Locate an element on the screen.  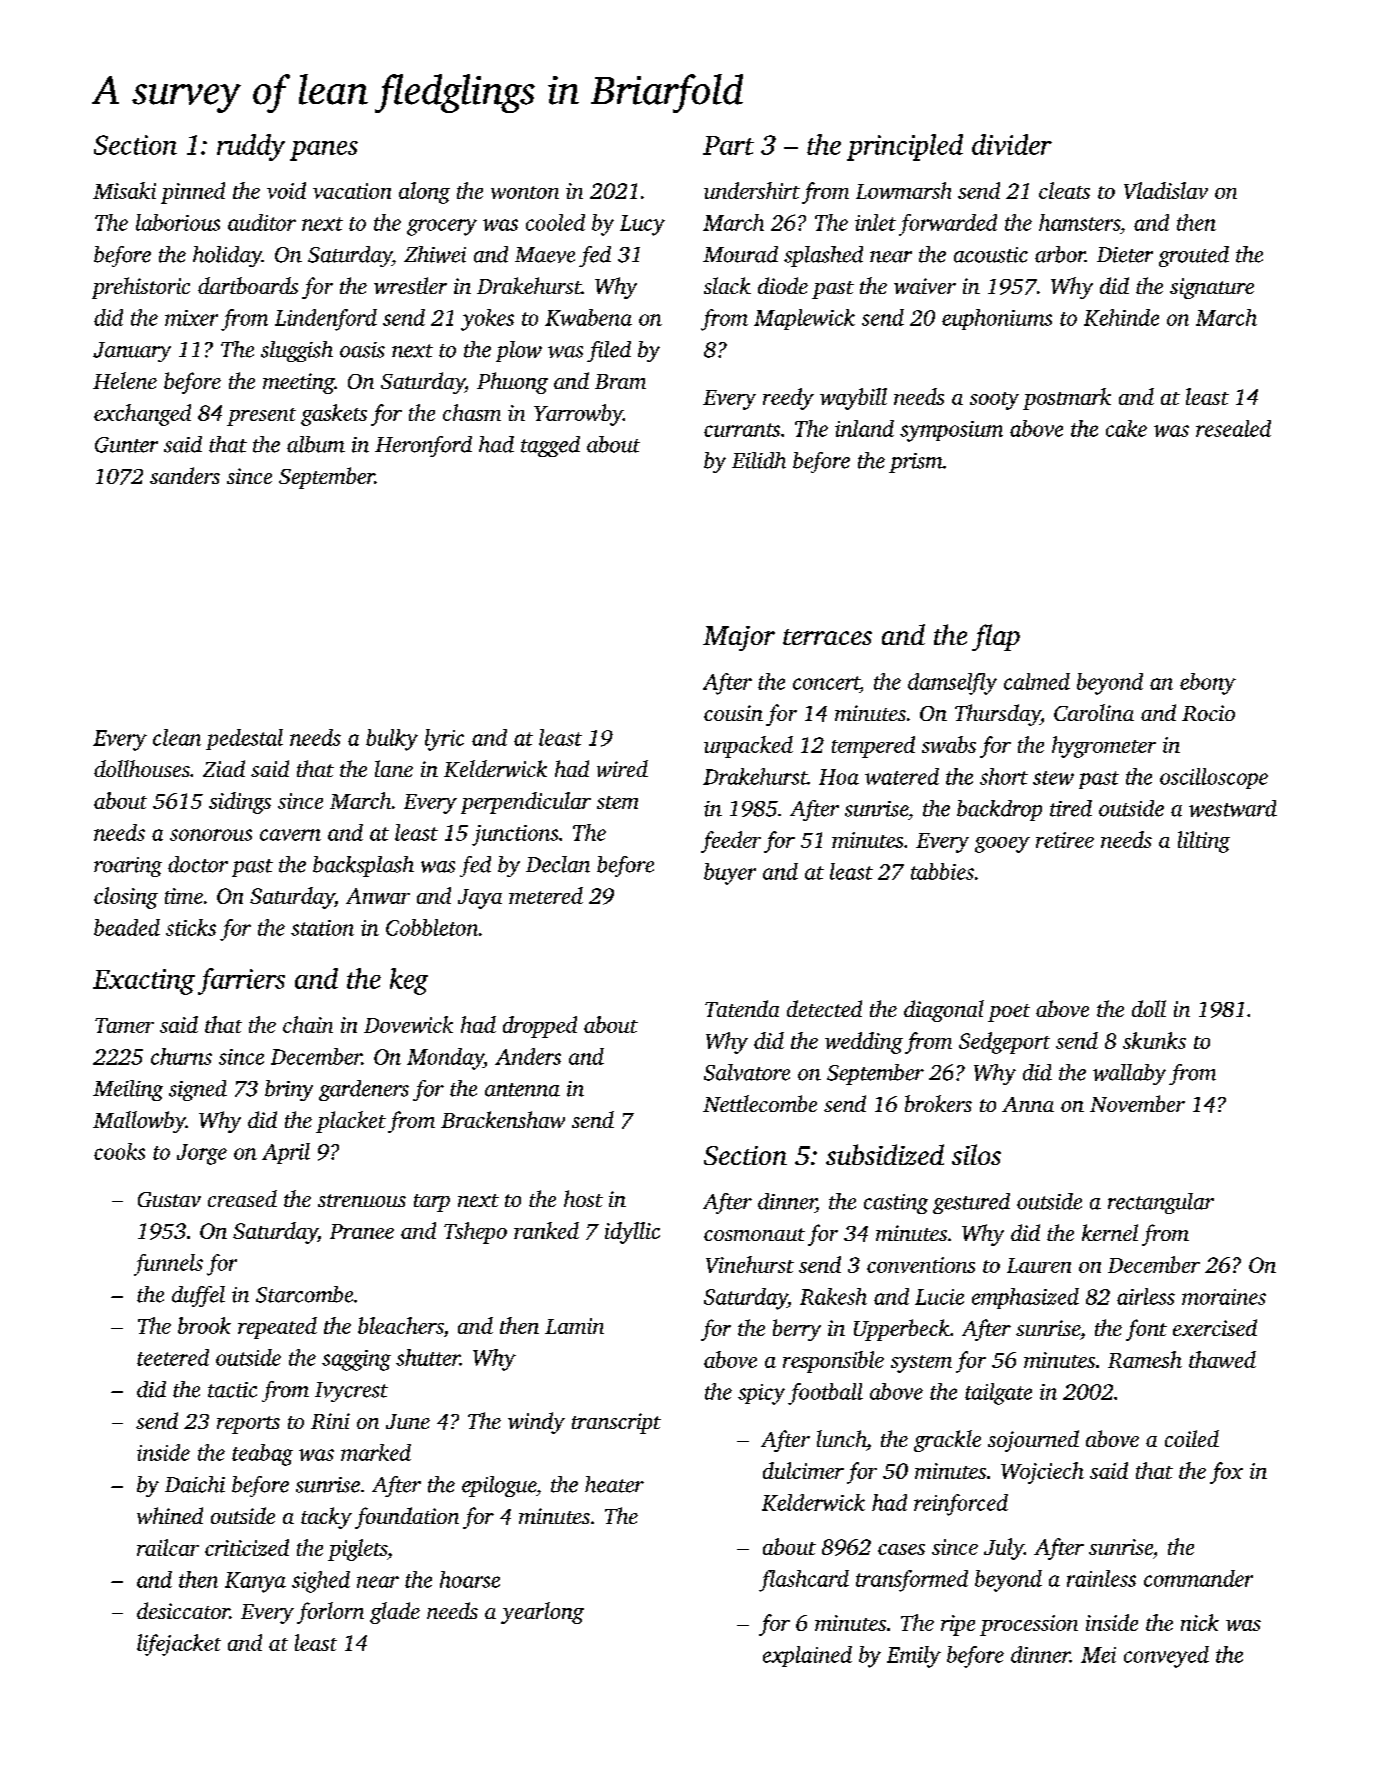
Mallowby is located at coordinates (139, 1122).
